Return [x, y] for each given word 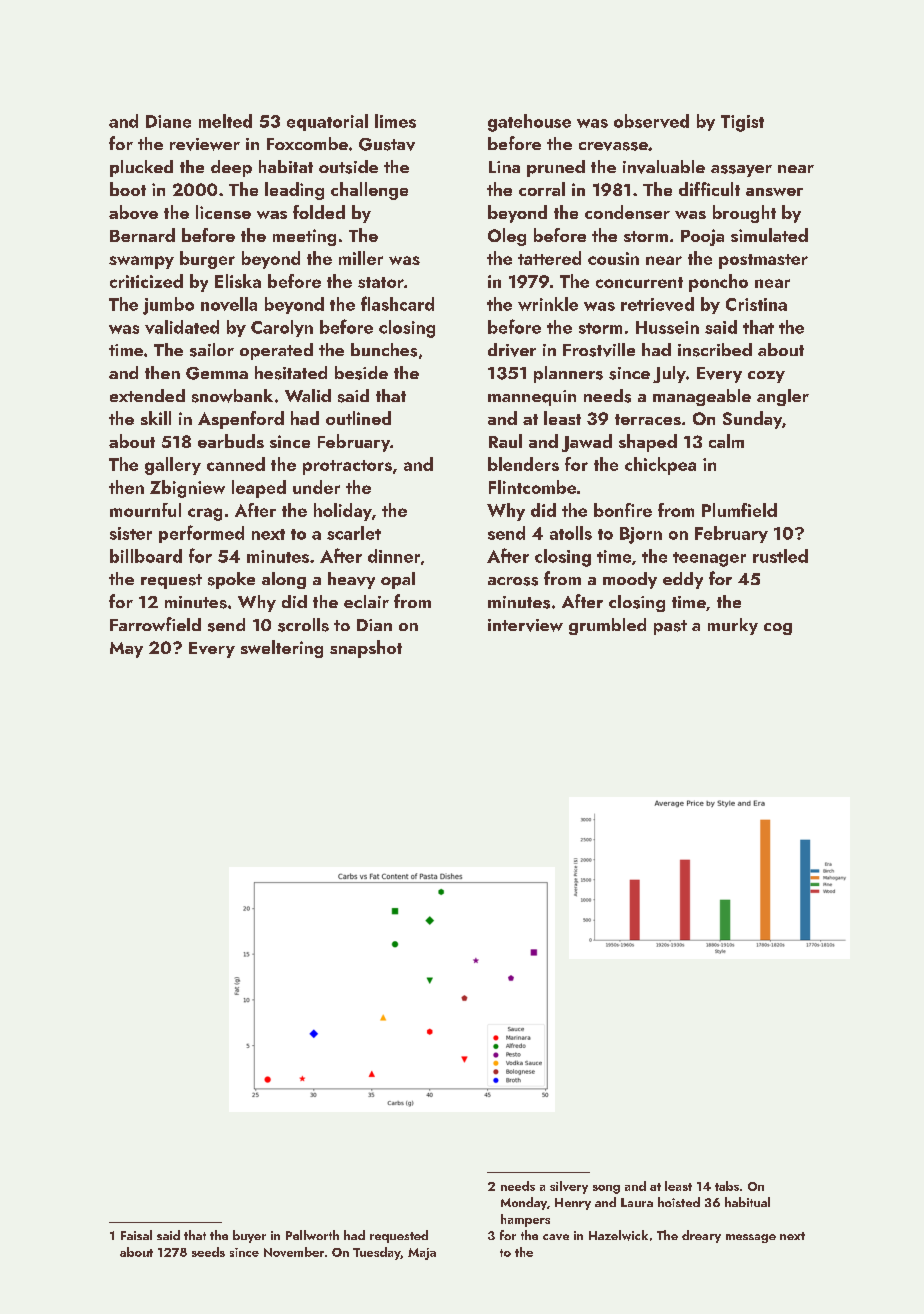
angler [783, 397]
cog [778, 629]
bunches [384, 350]
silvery [569, 1187]
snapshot [366, 649]
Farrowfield [155, 624]
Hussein [667, 327]
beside [361, 373]
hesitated [291, 373]
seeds [208, 1252]
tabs [727, 1186]
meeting [304, 237]
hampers [525, 1220]
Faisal [136, 1235]
